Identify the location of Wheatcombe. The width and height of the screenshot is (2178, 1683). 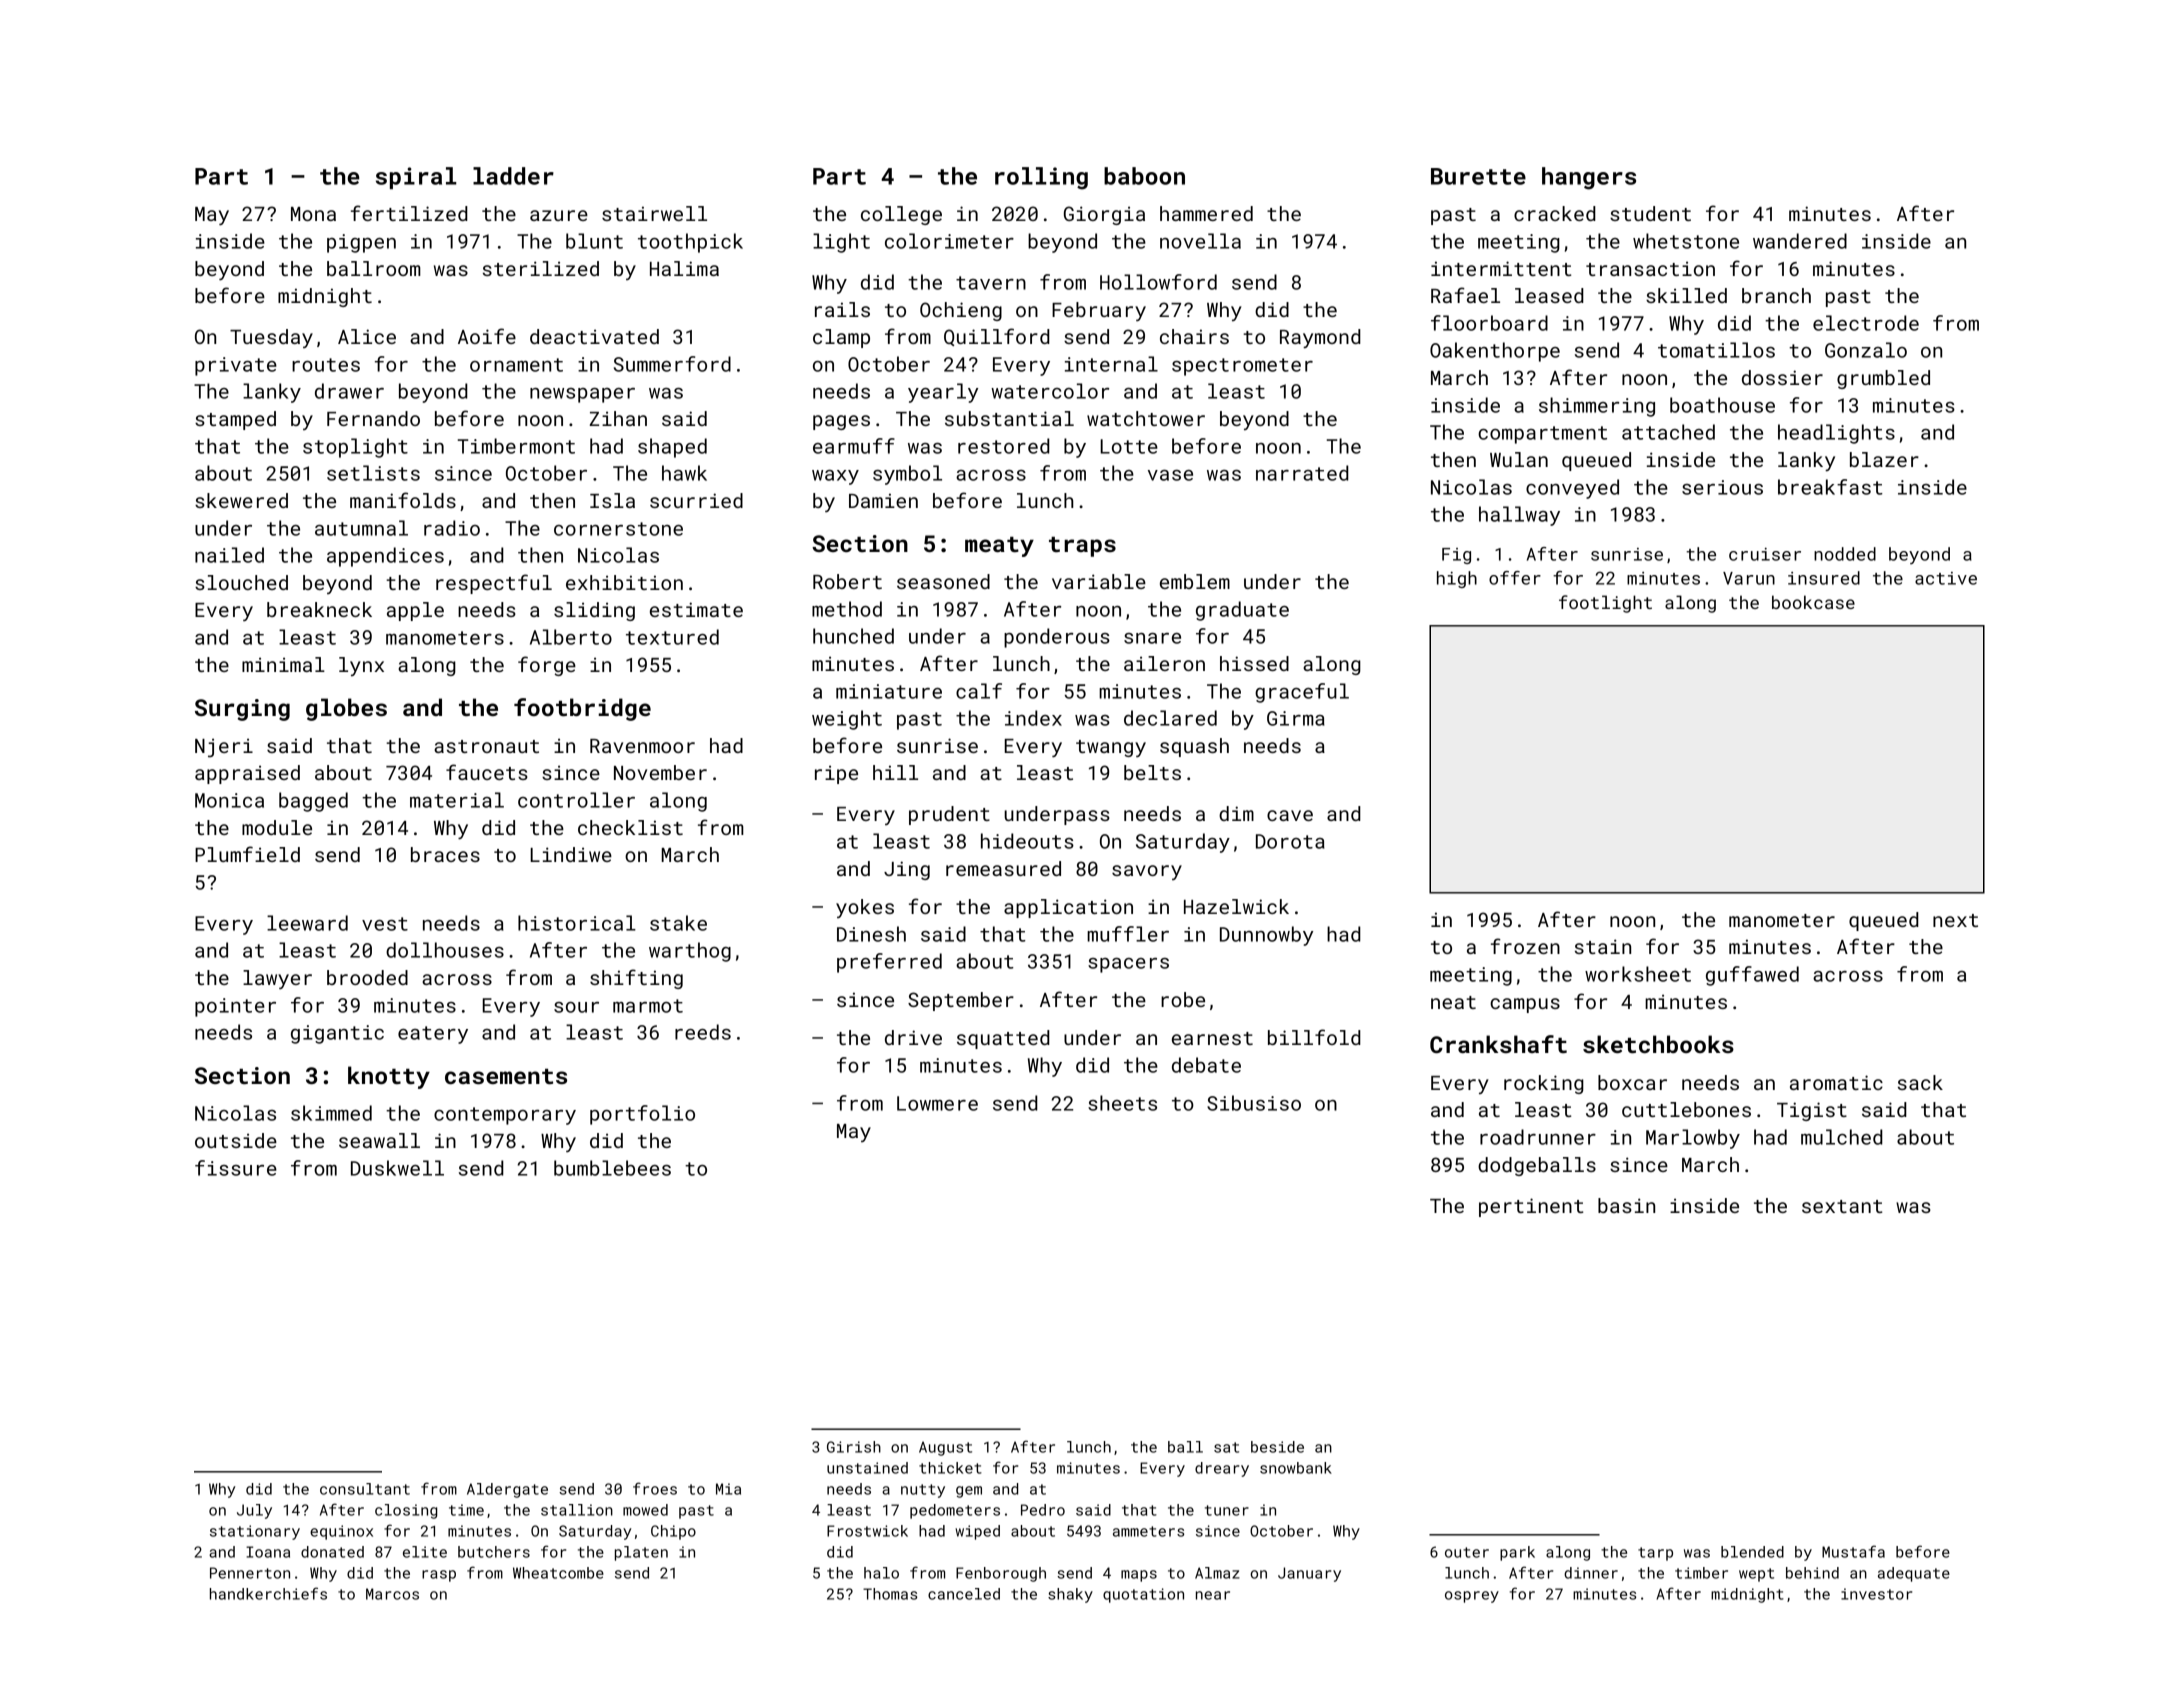
(558, 1573).
